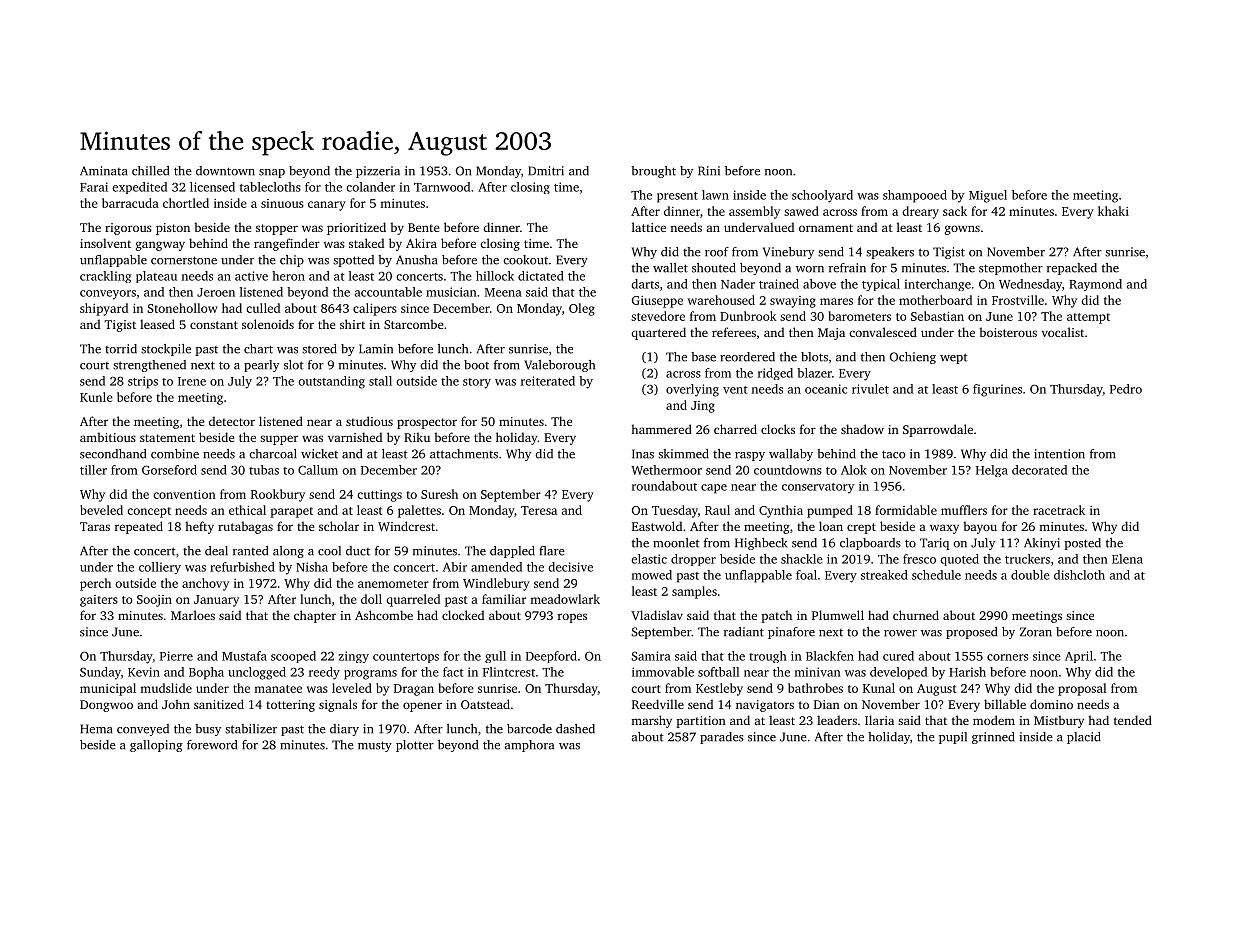  I want to click on Raymond, so click(1095, 285).
